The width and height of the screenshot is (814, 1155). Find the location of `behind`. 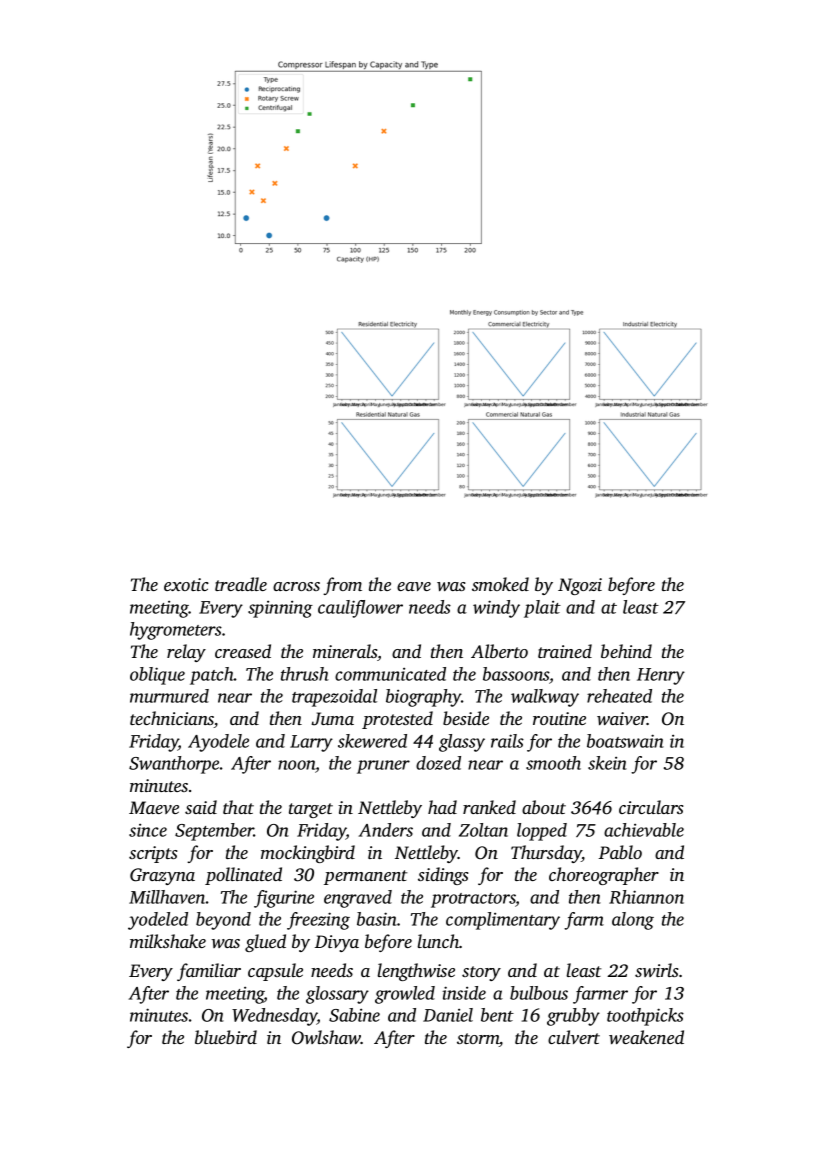

behind is located at coordinates (626, 651).
